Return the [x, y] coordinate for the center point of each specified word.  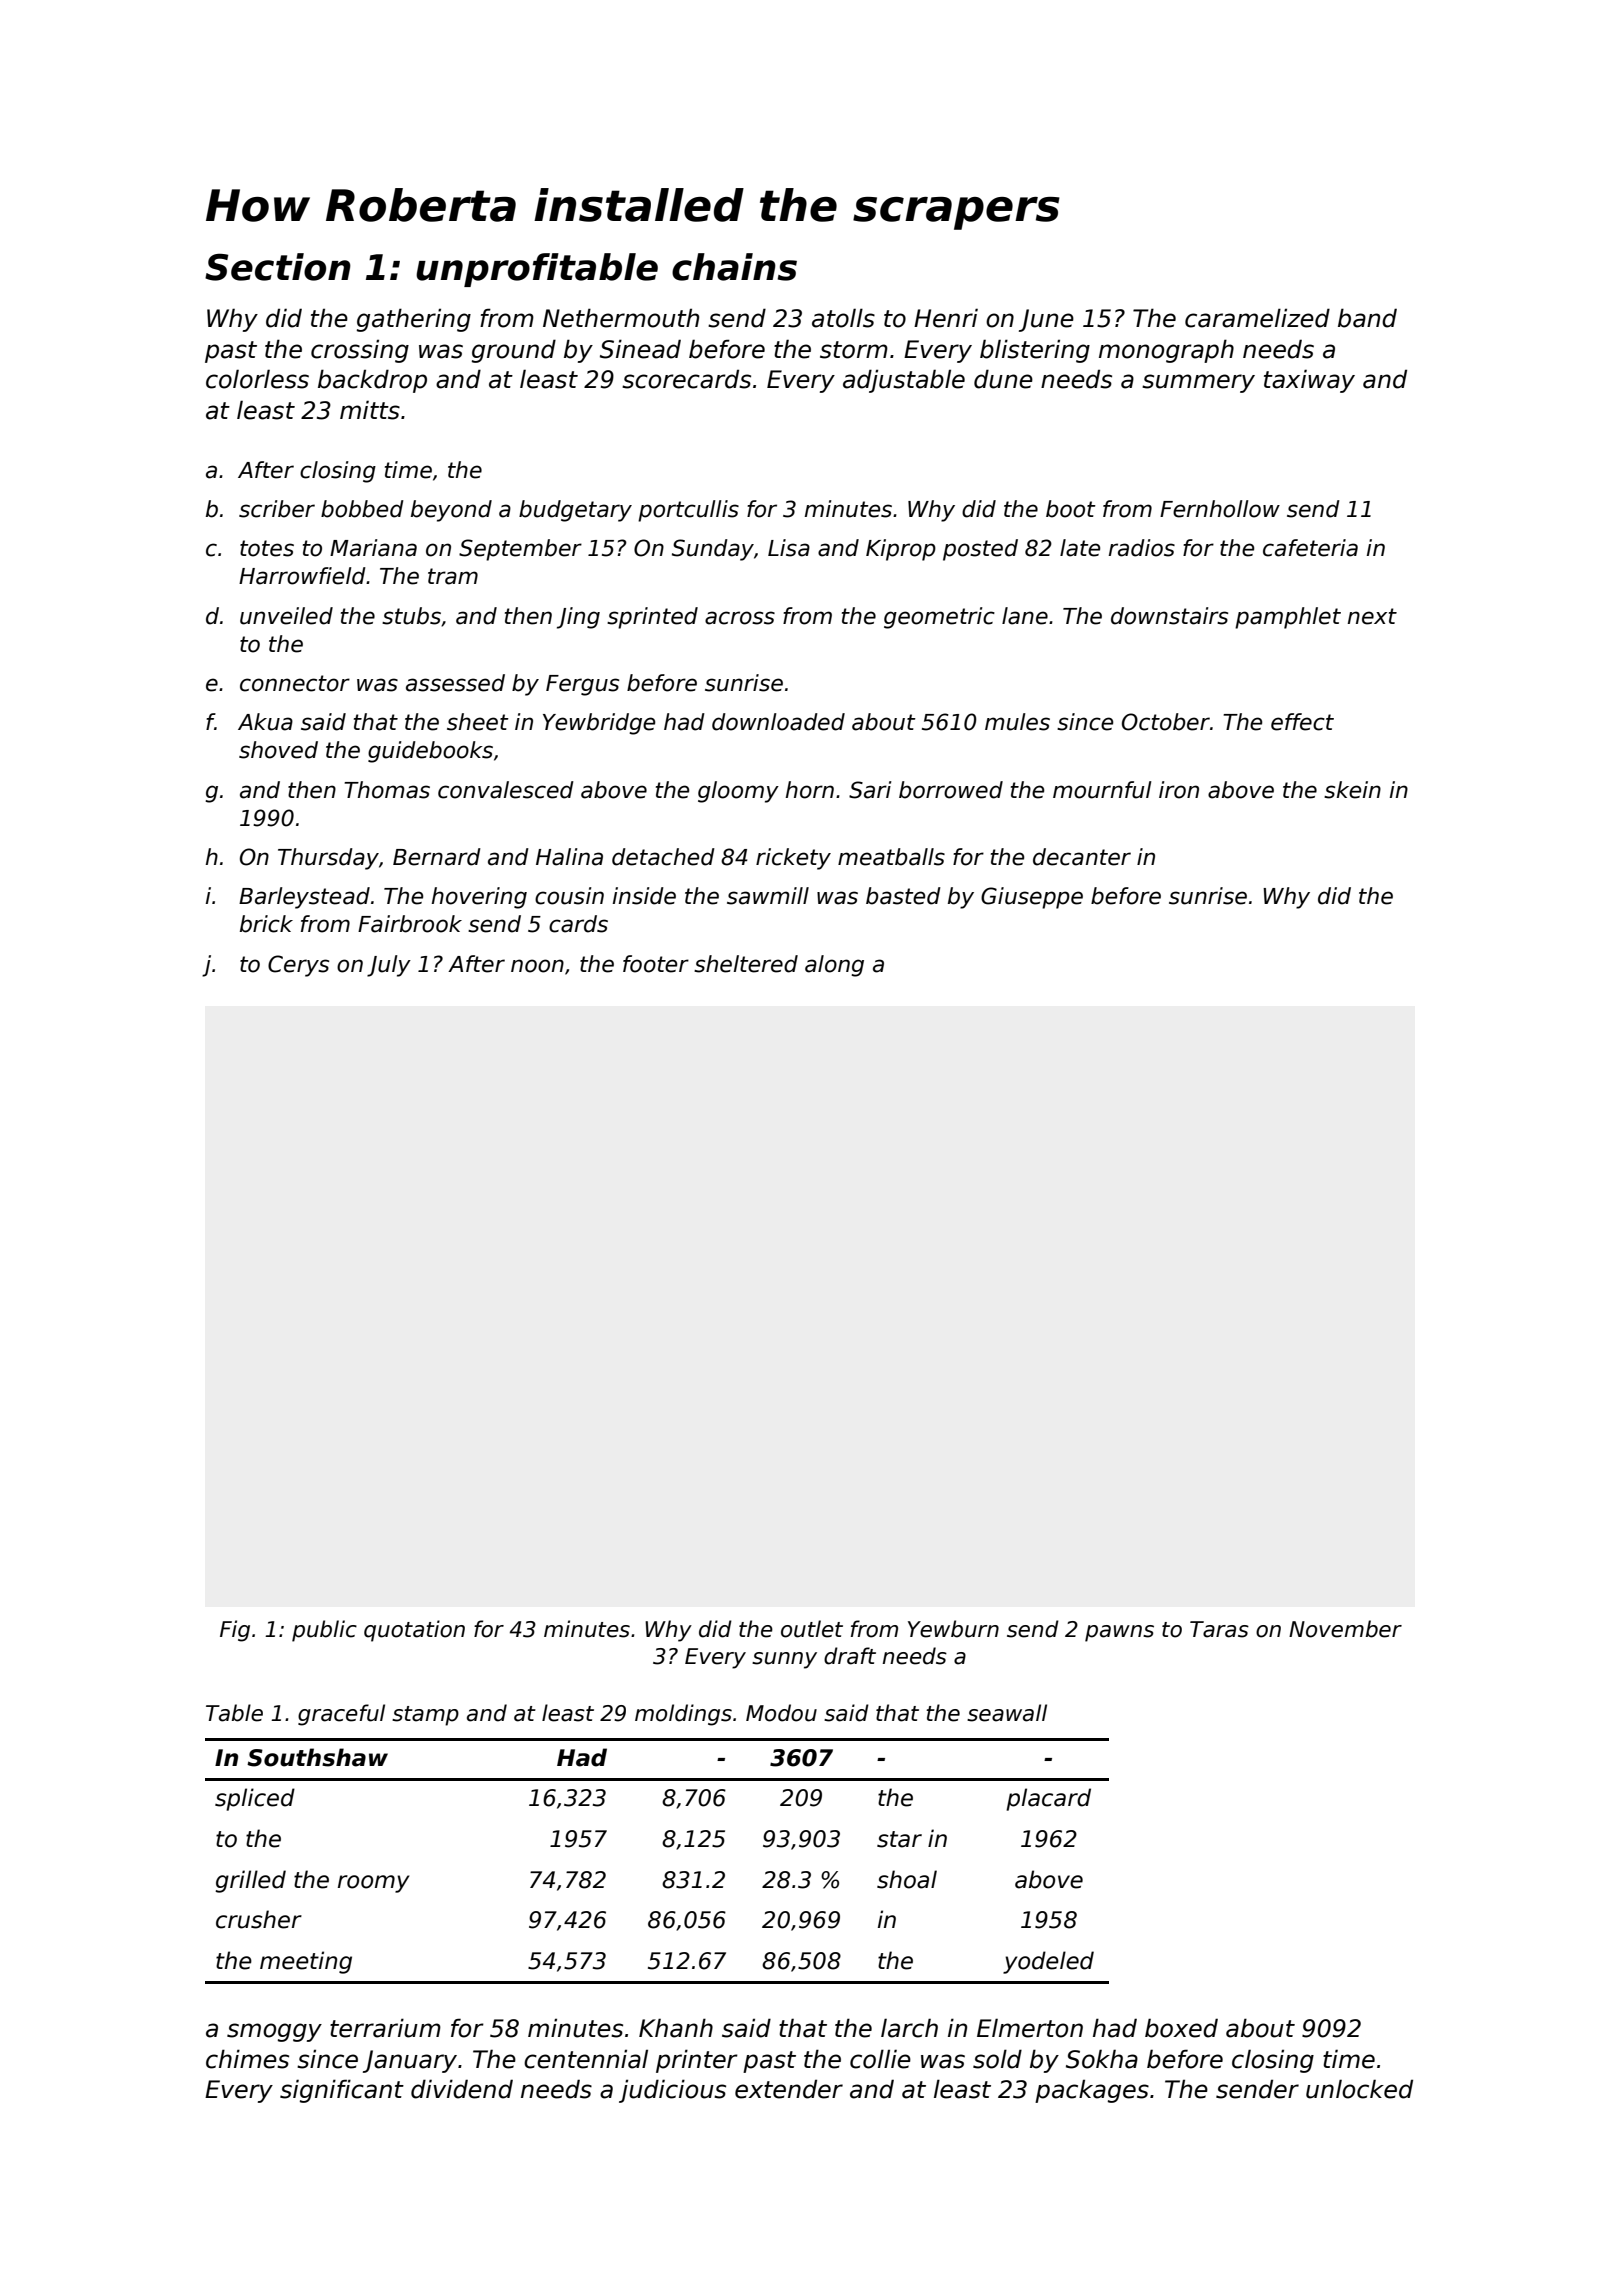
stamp [425, 1716]
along [834, 966]
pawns [1119, 1633]
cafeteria [1310, 548]
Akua [265, 722]
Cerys [298, 966]
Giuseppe [1032, 898]
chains [734, 267]
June [1046, 320]
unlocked [1359, 2089]
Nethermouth [621, 318]
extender [789, 2089]
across [740, 618]
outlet [812, 1629]
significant [342, 2091]
